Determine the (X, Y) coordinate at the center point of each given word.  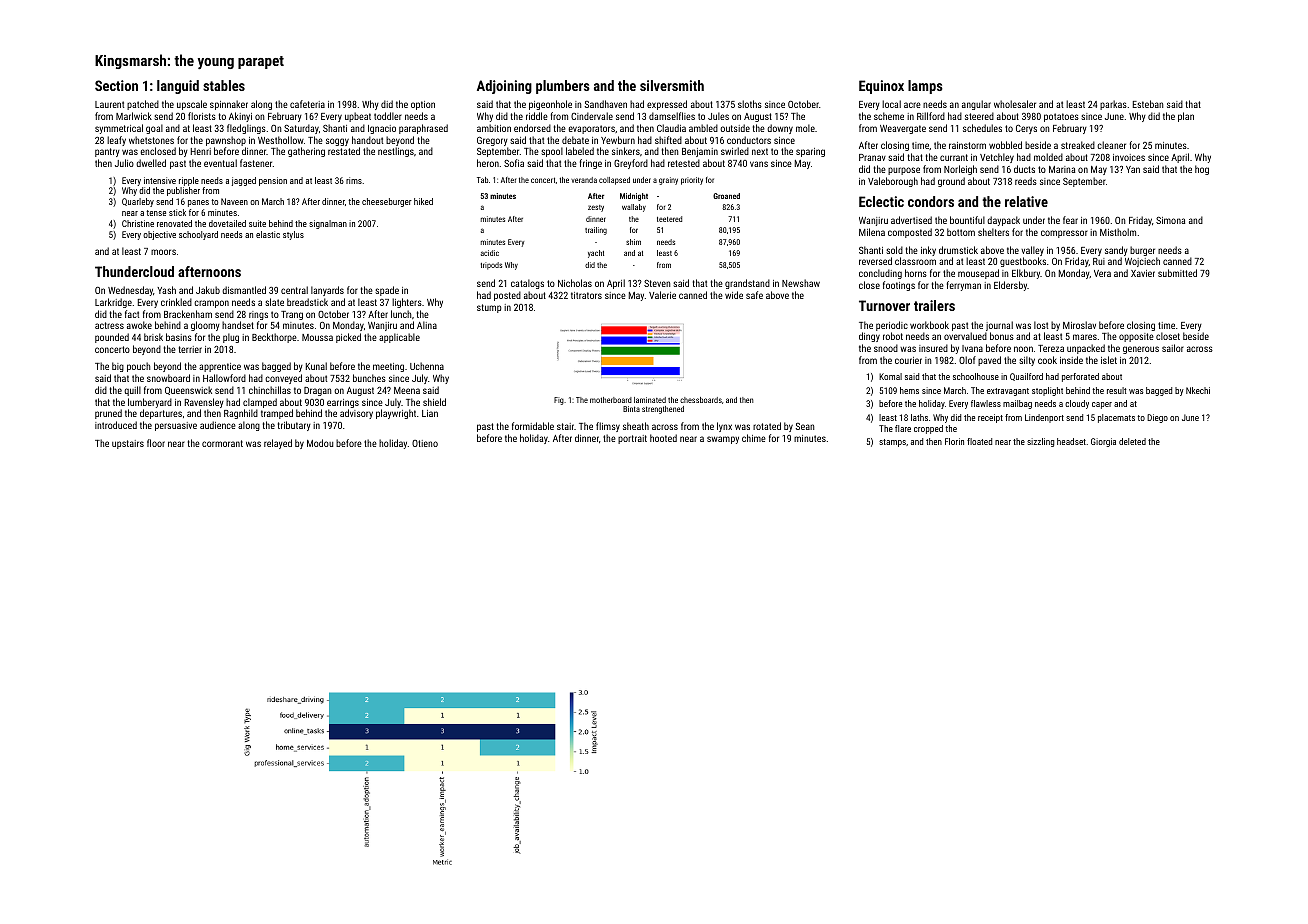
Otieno (425, 443)
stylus (293, 235)
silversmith (672, 85)
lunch (401, 314)
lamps (925, 87)
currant (954, 157)
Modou (320, 443)
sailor (1173, 348)
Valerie (662, 295)
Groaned (726, 196)
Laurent (110, 104)
